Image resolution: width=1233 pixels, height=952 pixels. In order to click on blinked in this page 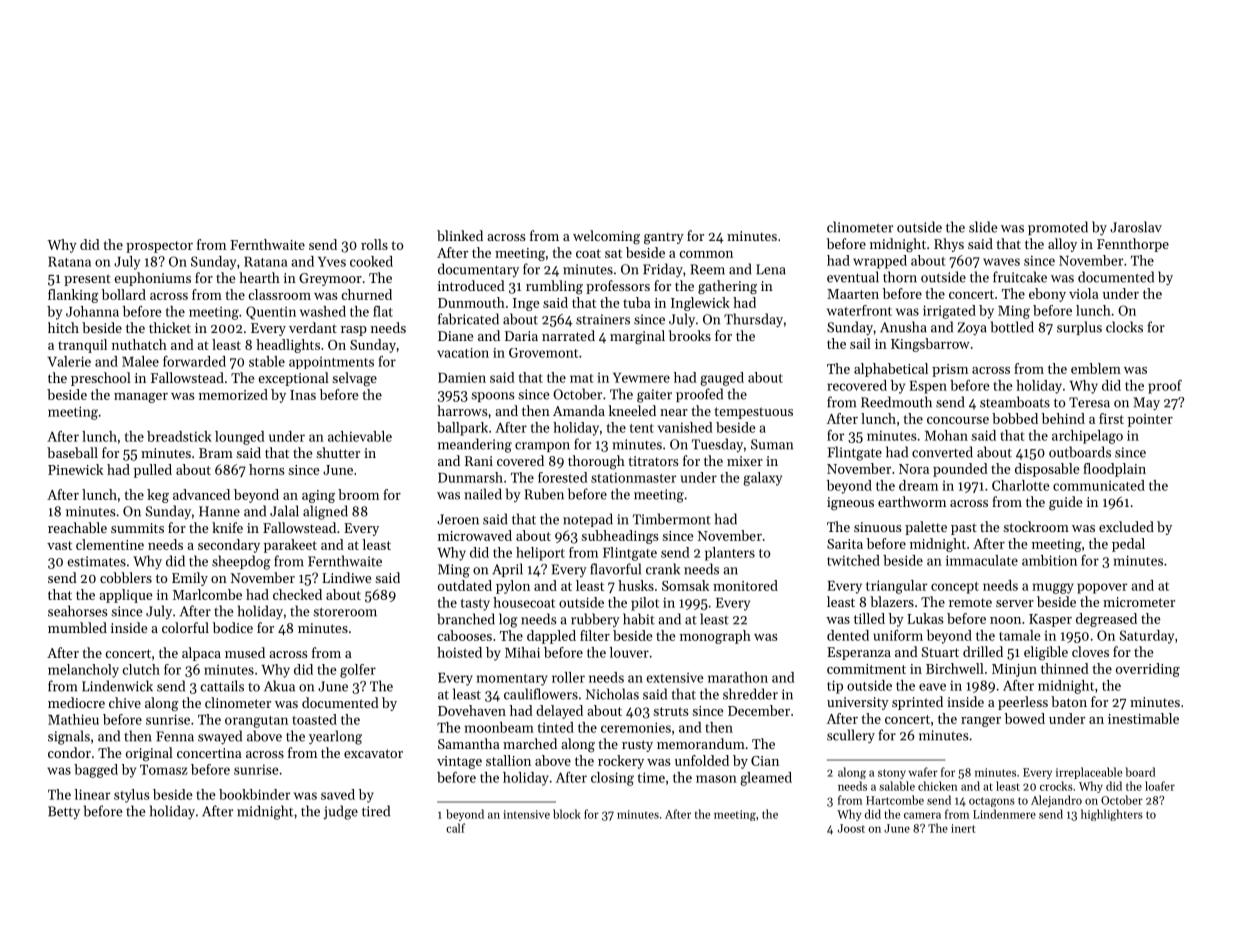, I will do `click(460, 235)`.
